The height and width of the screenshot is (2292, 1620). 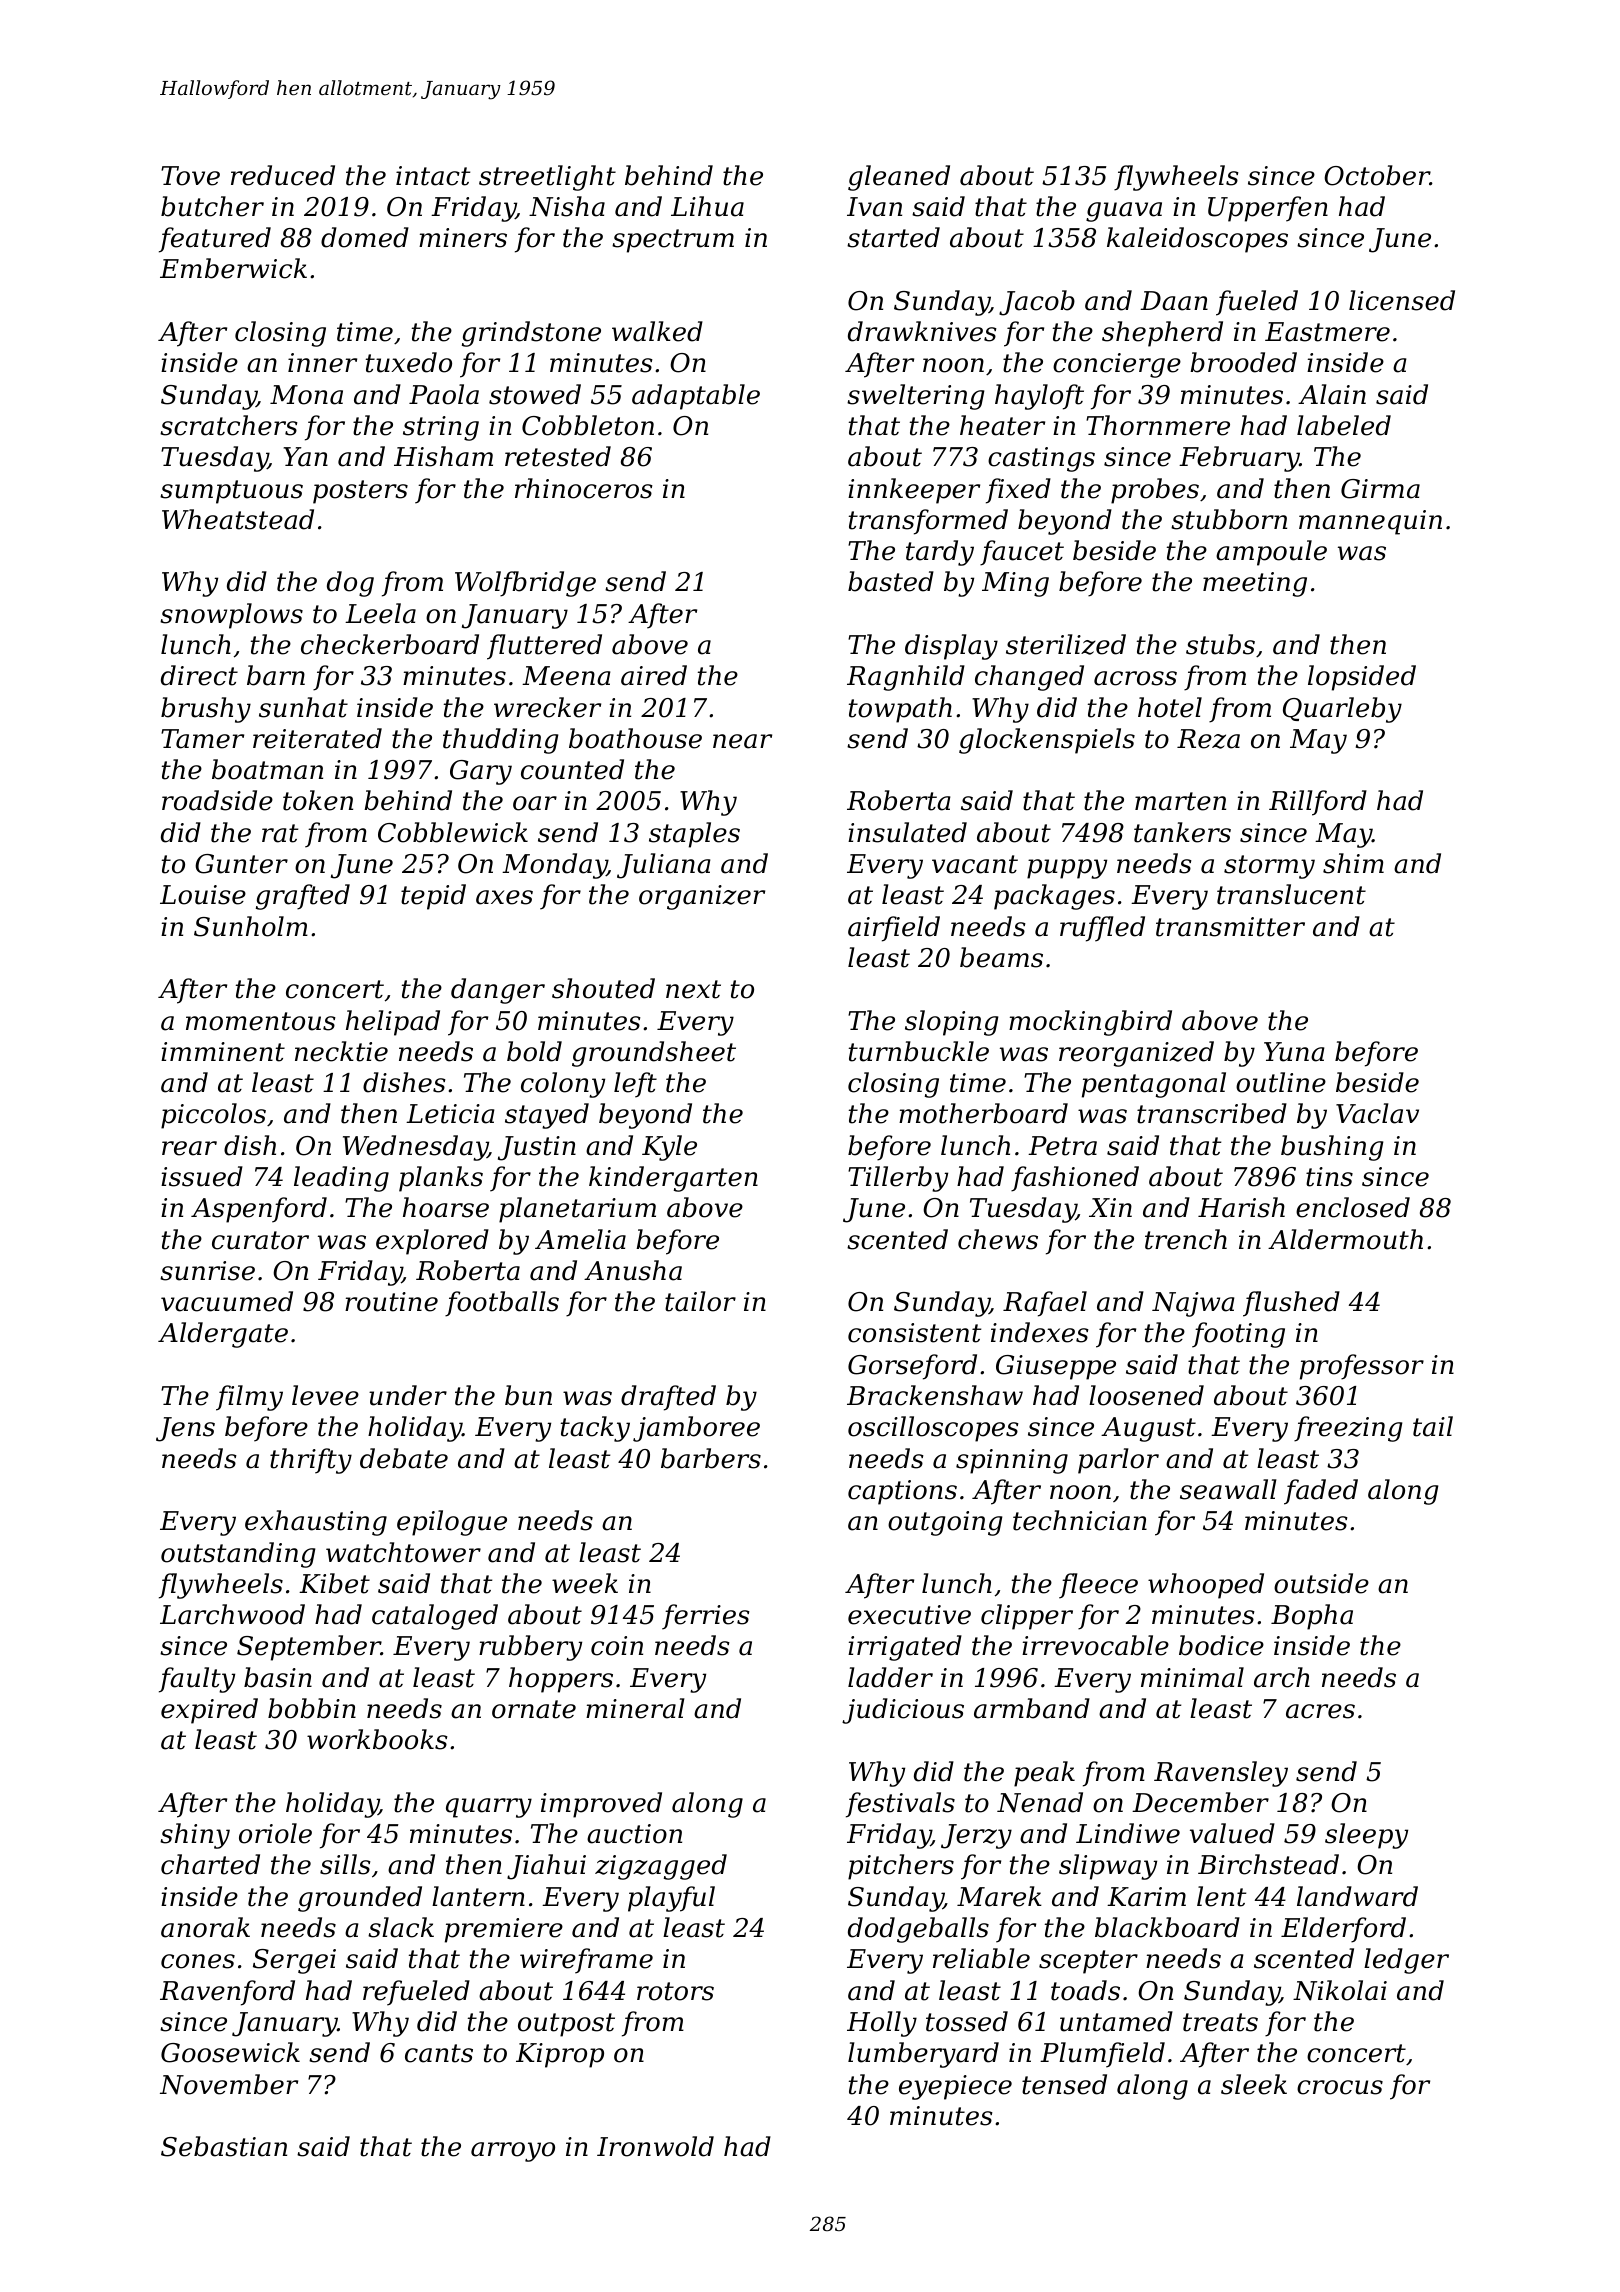 I want to click on staples, so click(x=694, y=835).
